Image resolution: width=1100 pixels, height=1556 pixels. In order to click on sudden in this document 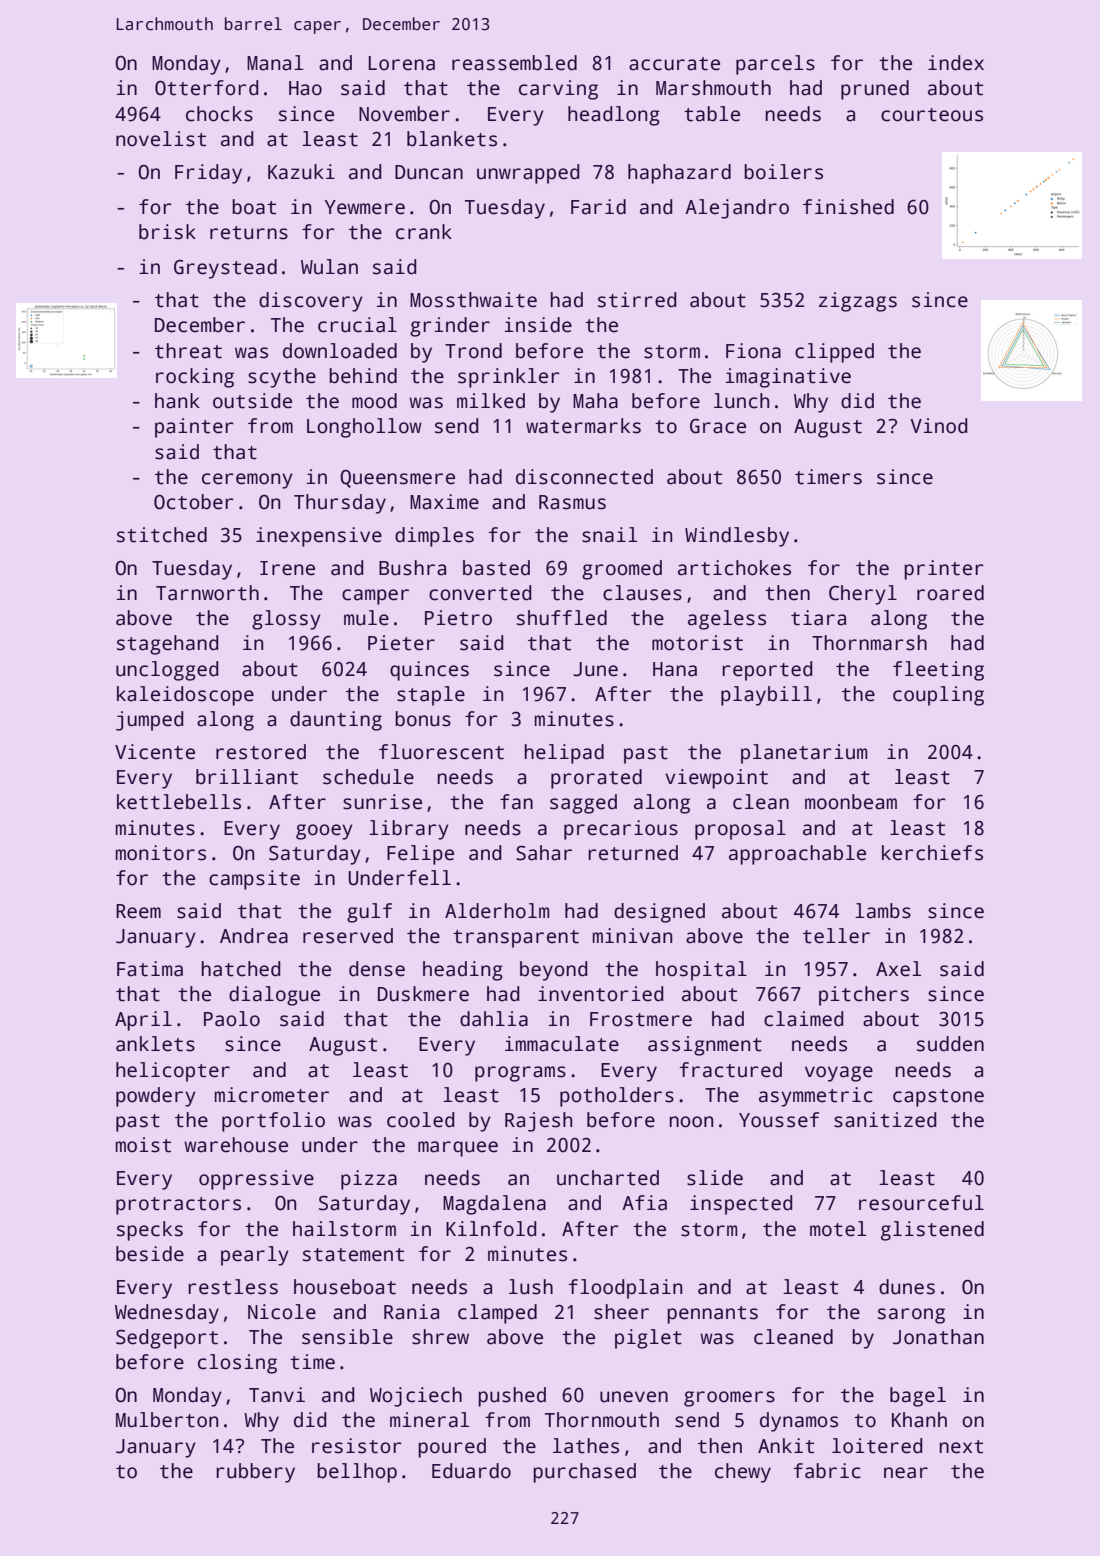, I will do `click(950, 1044)`.
